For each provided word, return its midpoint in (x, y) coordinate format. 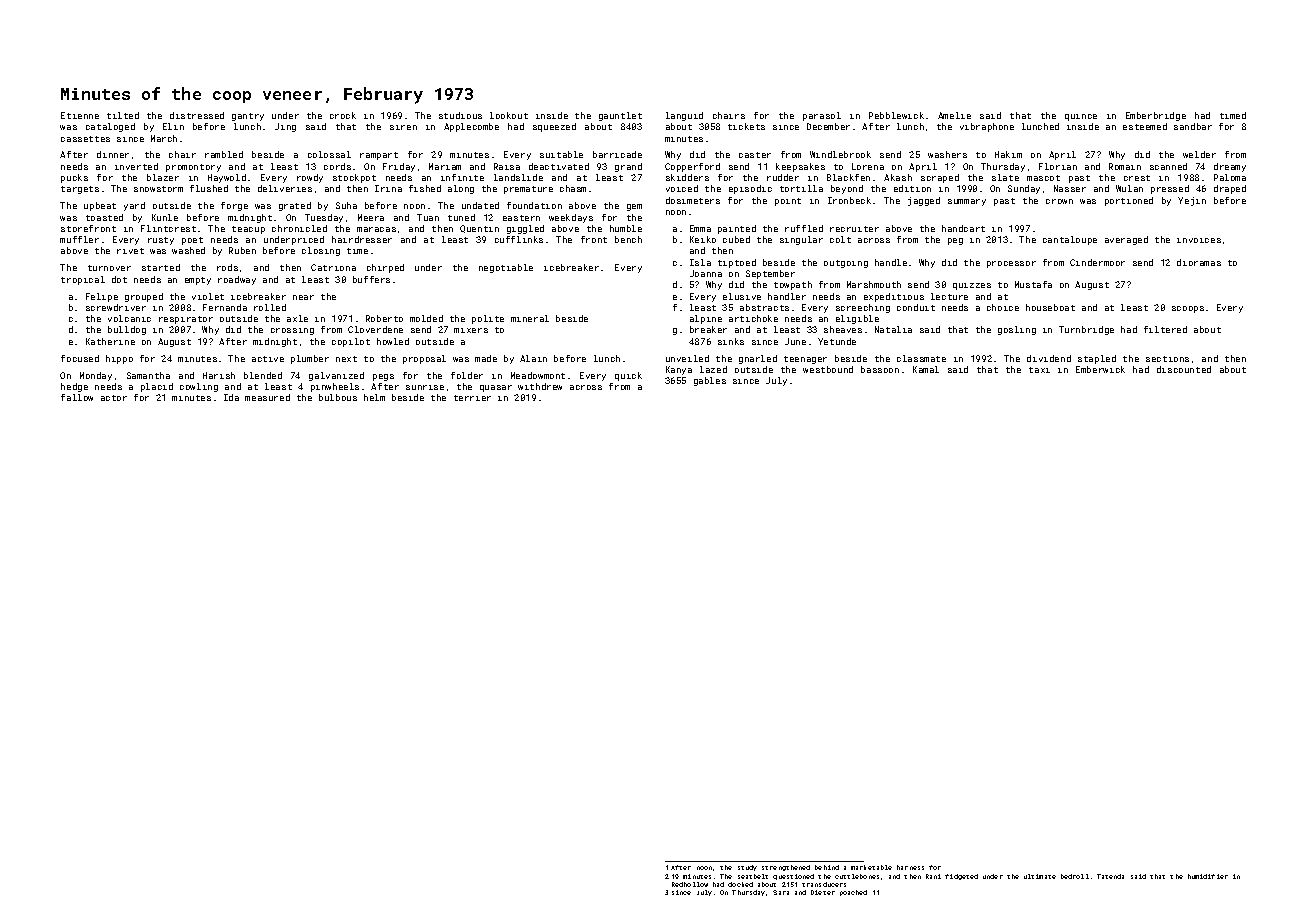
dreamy (1230, 167)
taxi (1039, 370)
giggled (525, 229)
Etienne (80, 115)
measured (267, 397)
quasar (496, 388)
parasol (822, 116)
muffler (79, 239)
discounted (1184, 369)
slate (1005, 177)
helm (374, 397)
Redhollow (690, 884)
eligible (857, 319)
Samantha (148, 375)
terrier (472, 398)
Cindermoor (1097, 262)
